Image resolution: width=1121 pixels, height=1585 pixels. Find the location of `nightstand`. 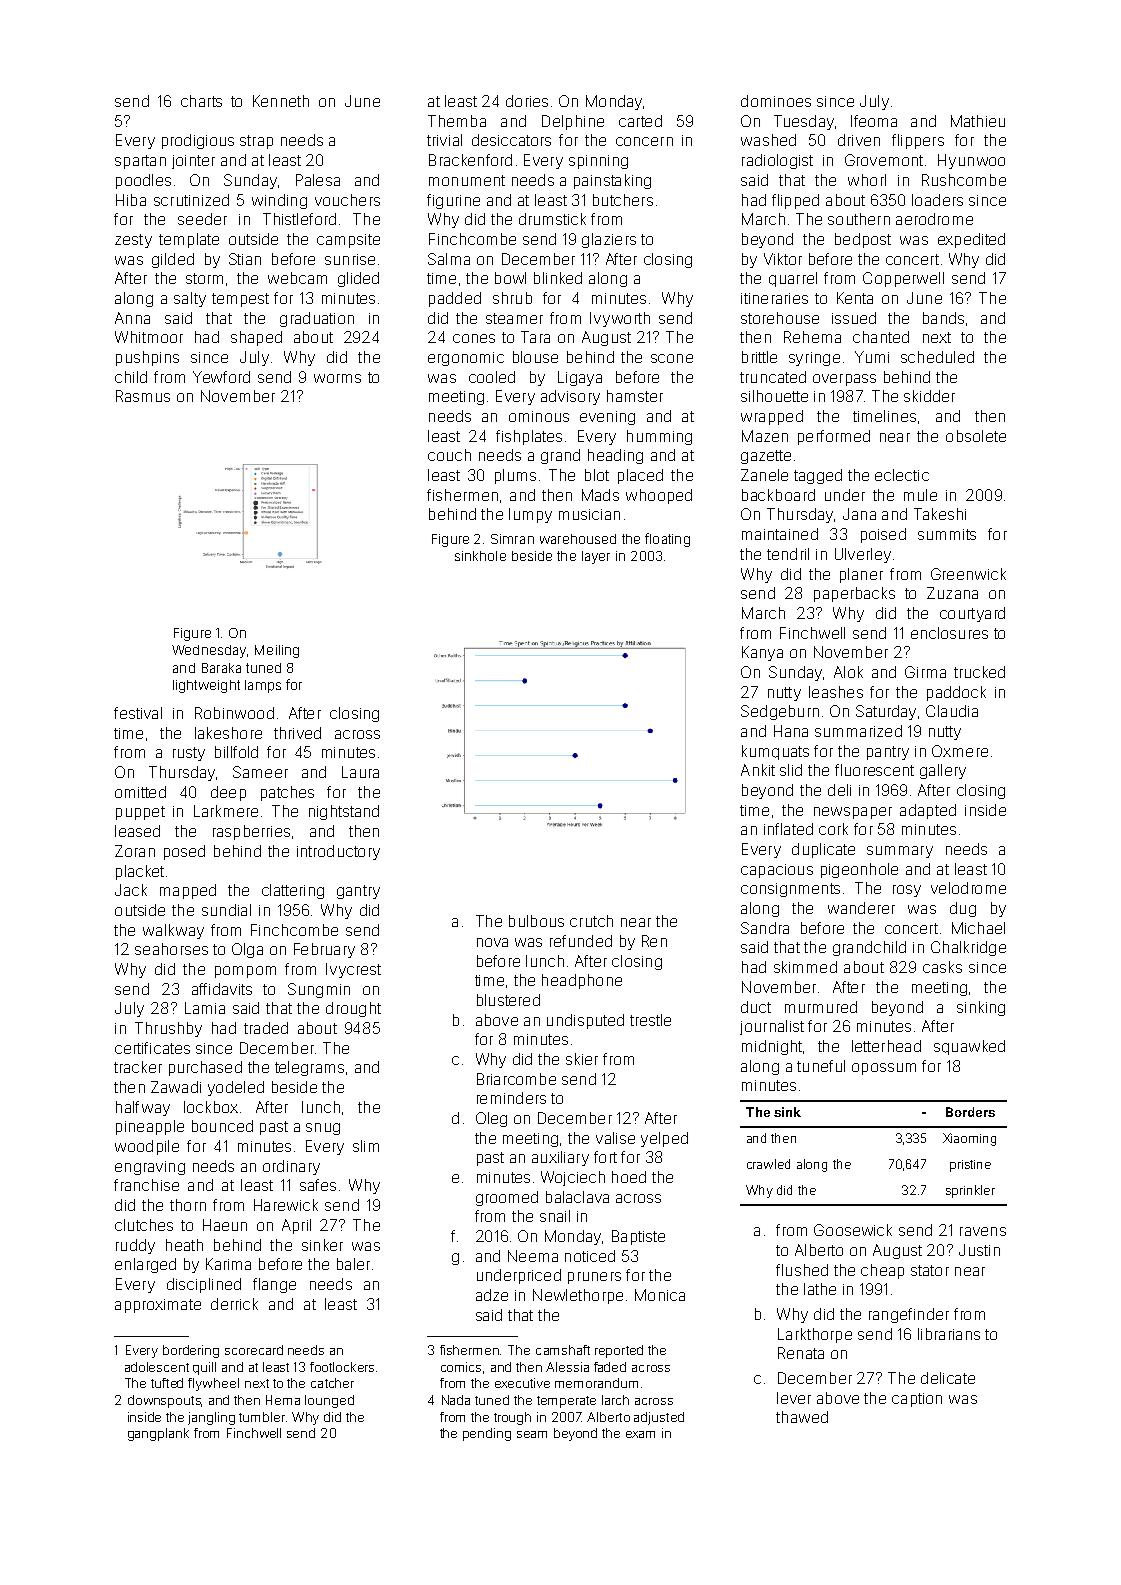

nightstand is located at coordinates (344, 812).
